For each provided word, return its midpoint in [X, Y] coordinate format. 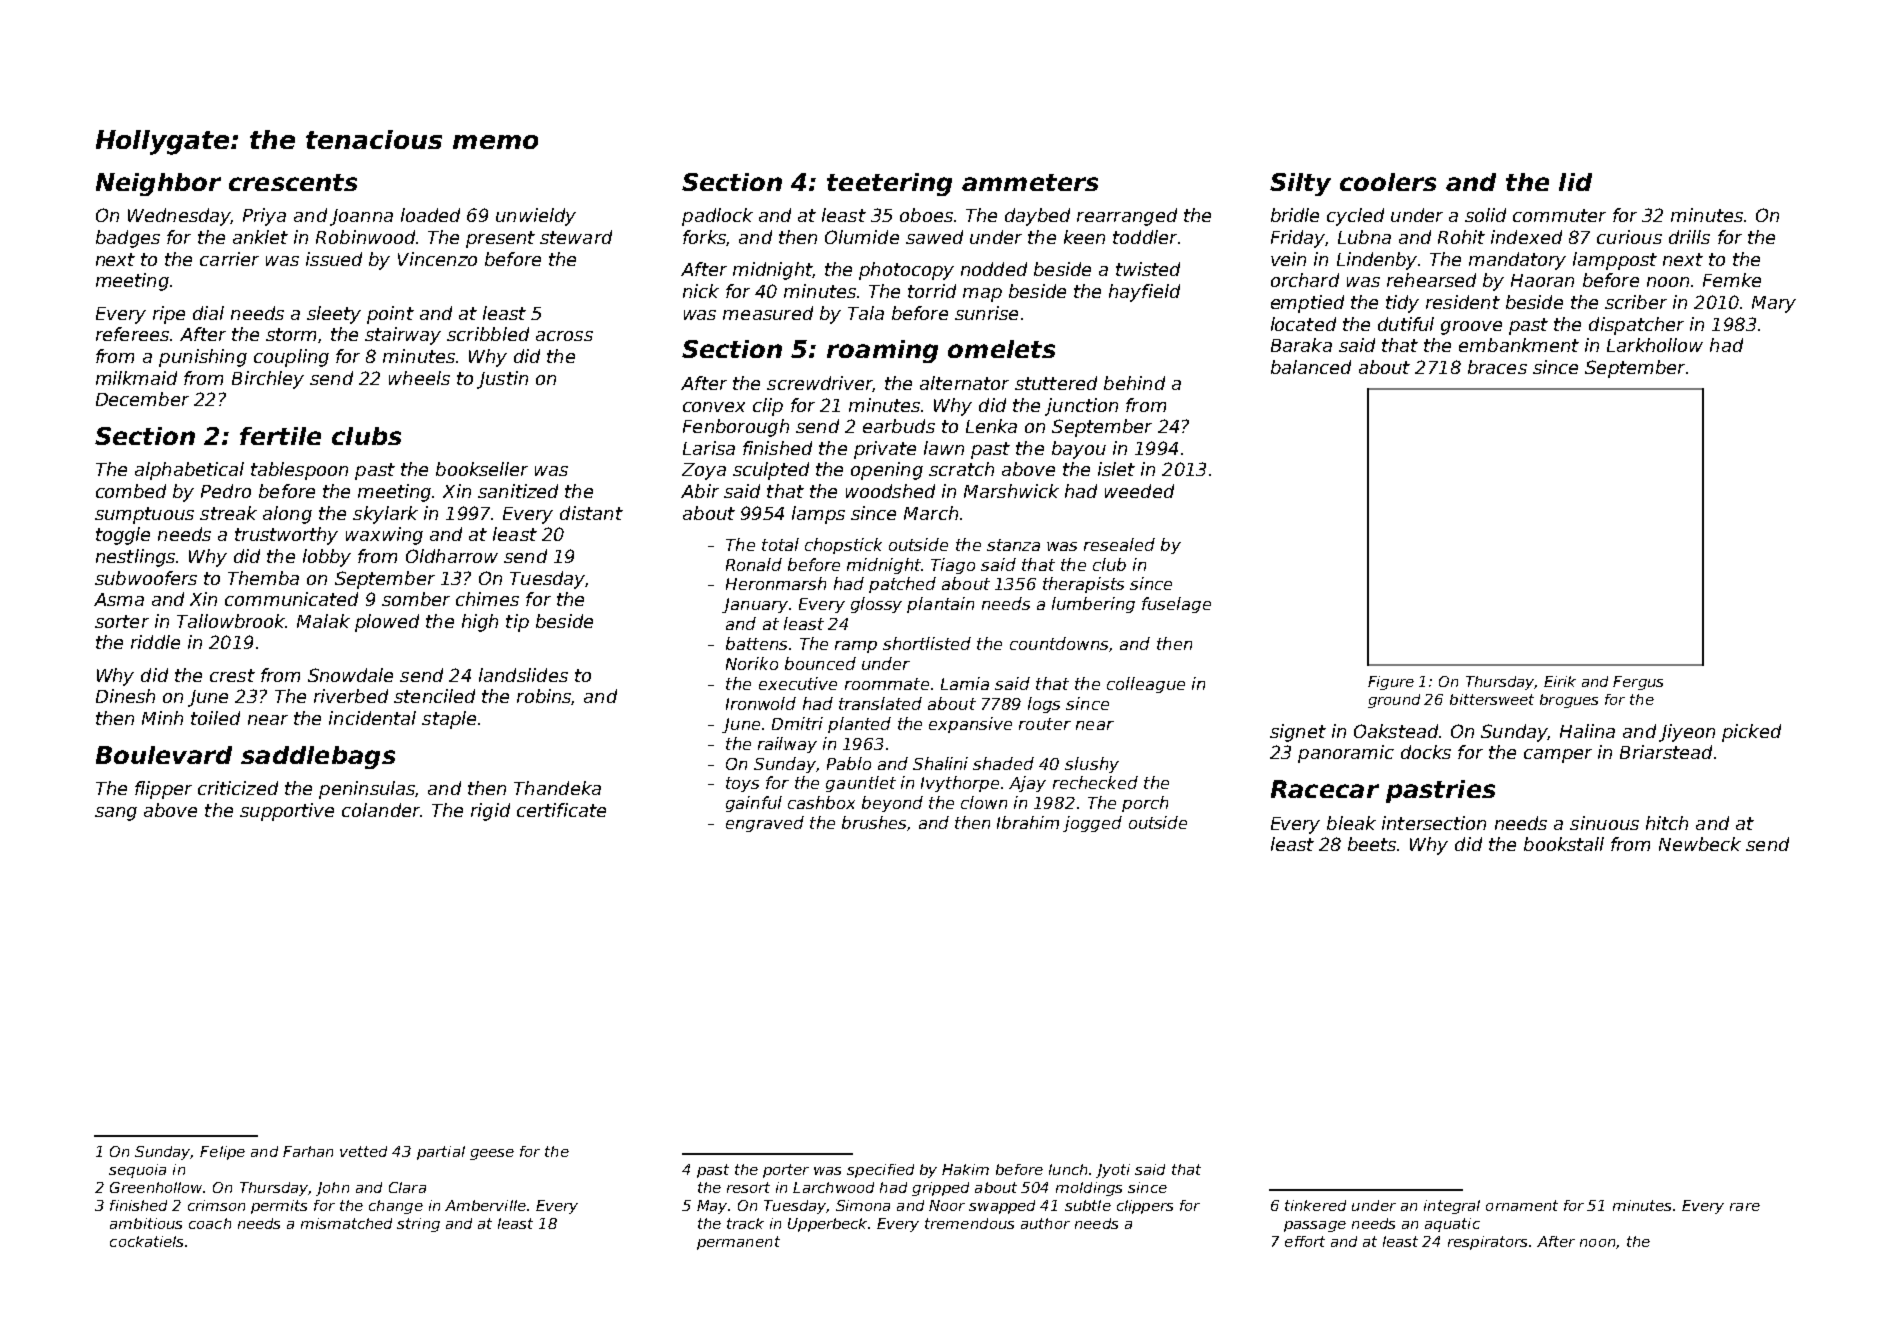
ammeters [1030, 182]
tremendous [969, 1223]
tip [517, 623]
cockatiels [146, 1241]
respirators [1487, 1243]
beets [1373, 844]
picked [1751, 733]
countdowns [1059, 643]
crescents [293, 182]
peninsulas [367, 790]
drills [1689, 237]
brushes [874, 822]
